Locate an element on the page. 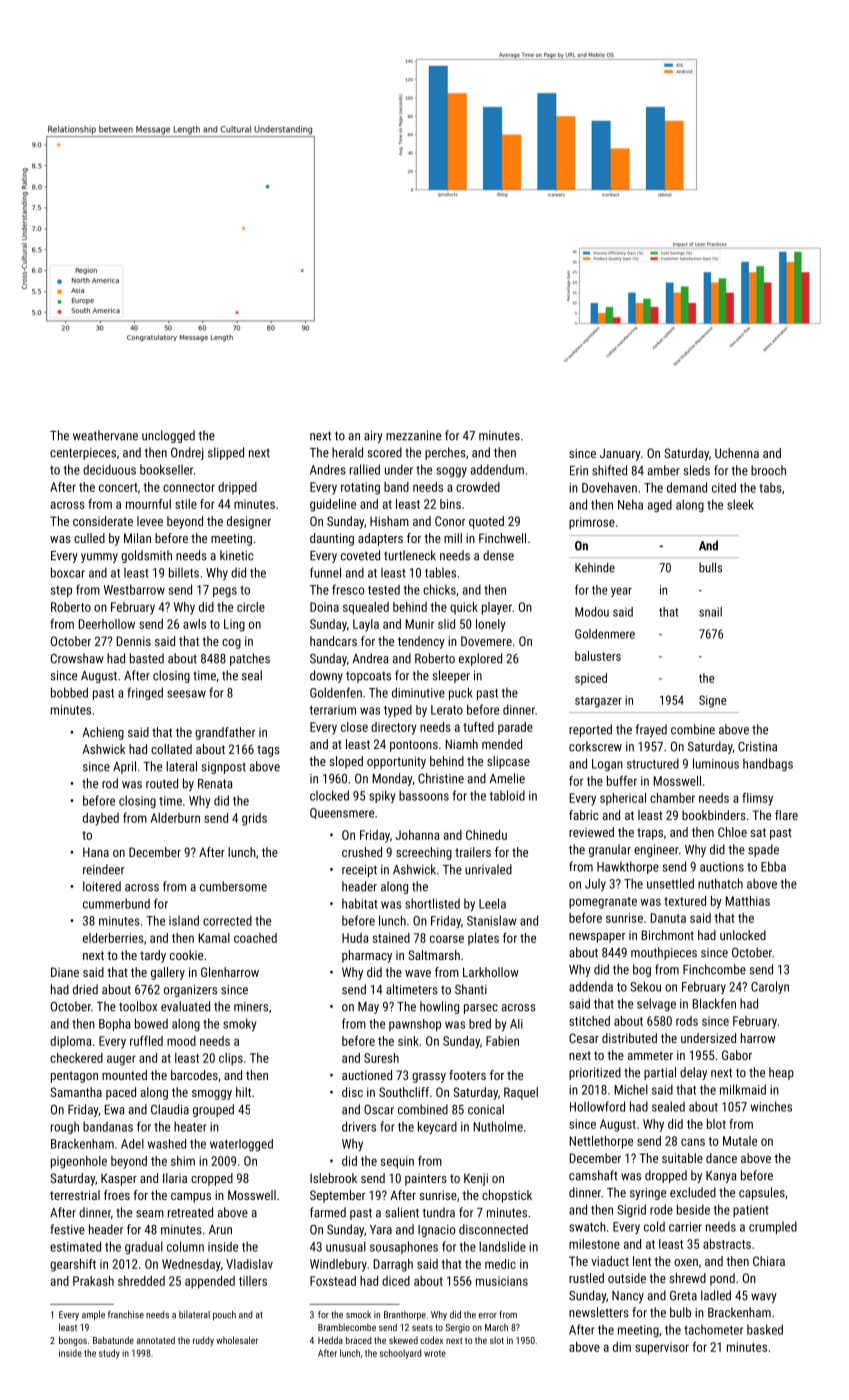 The image size is (849, 1400). wavy is located at coordinates (764, 1298).
